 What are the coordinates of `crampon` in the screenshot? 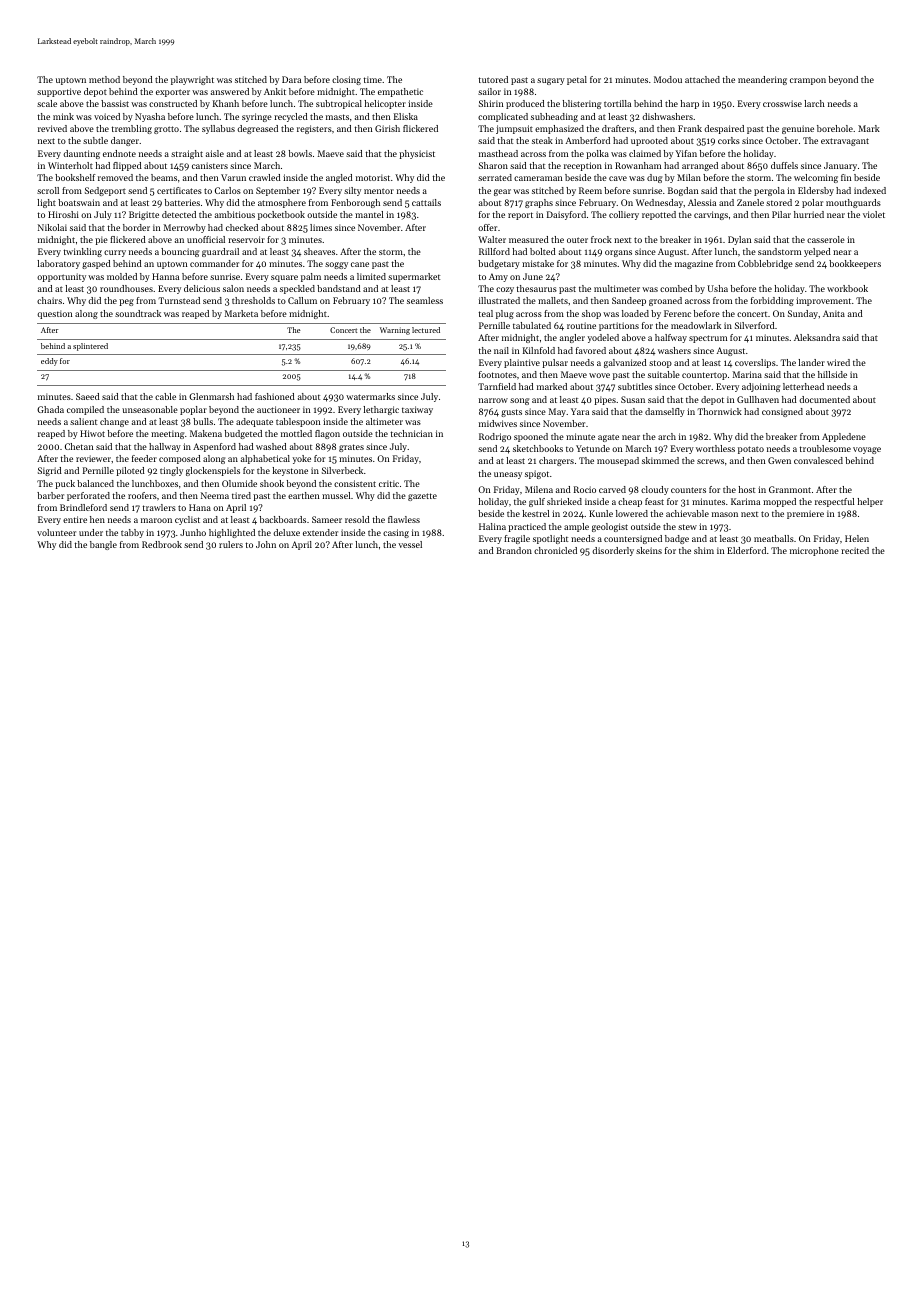 It's located at (808, 81).
